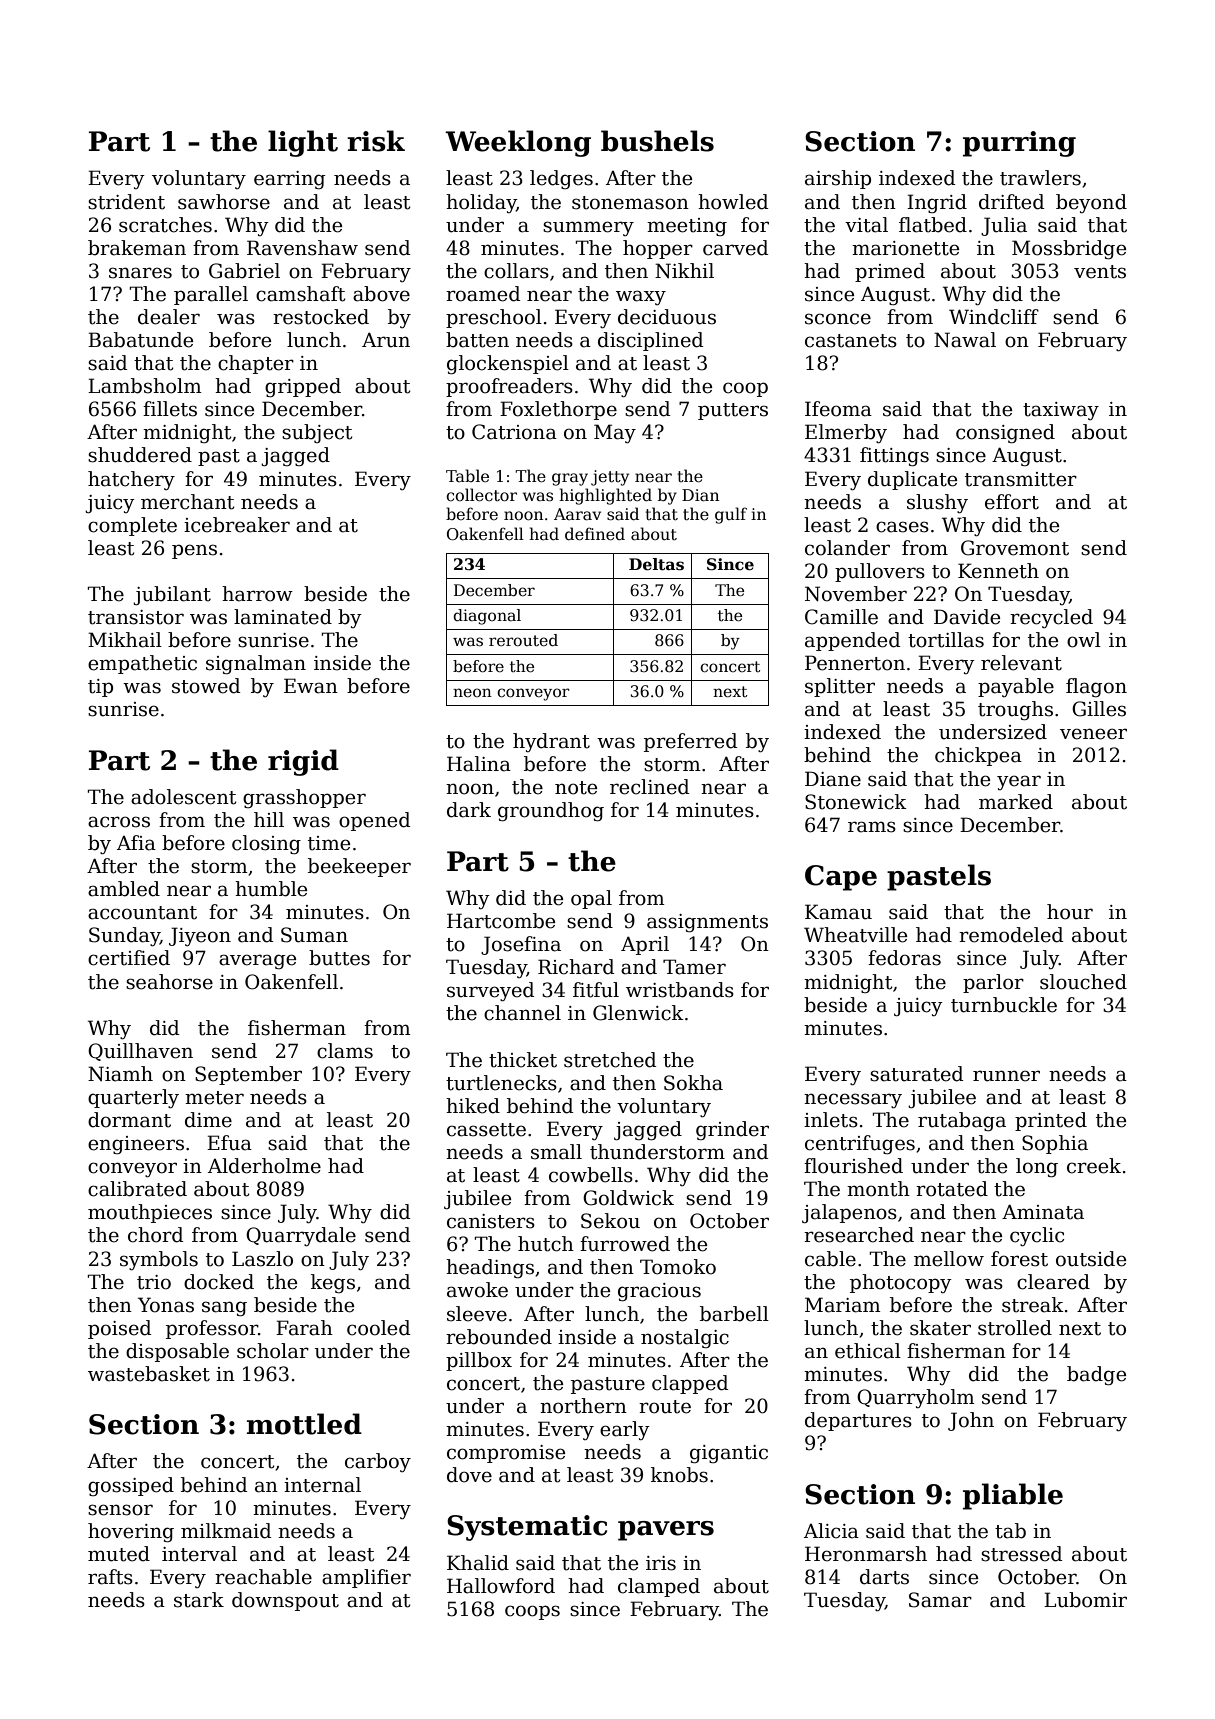 This screenshot has width=1215, height=1719. I want to click on rebounded, so click(499, 1337).
